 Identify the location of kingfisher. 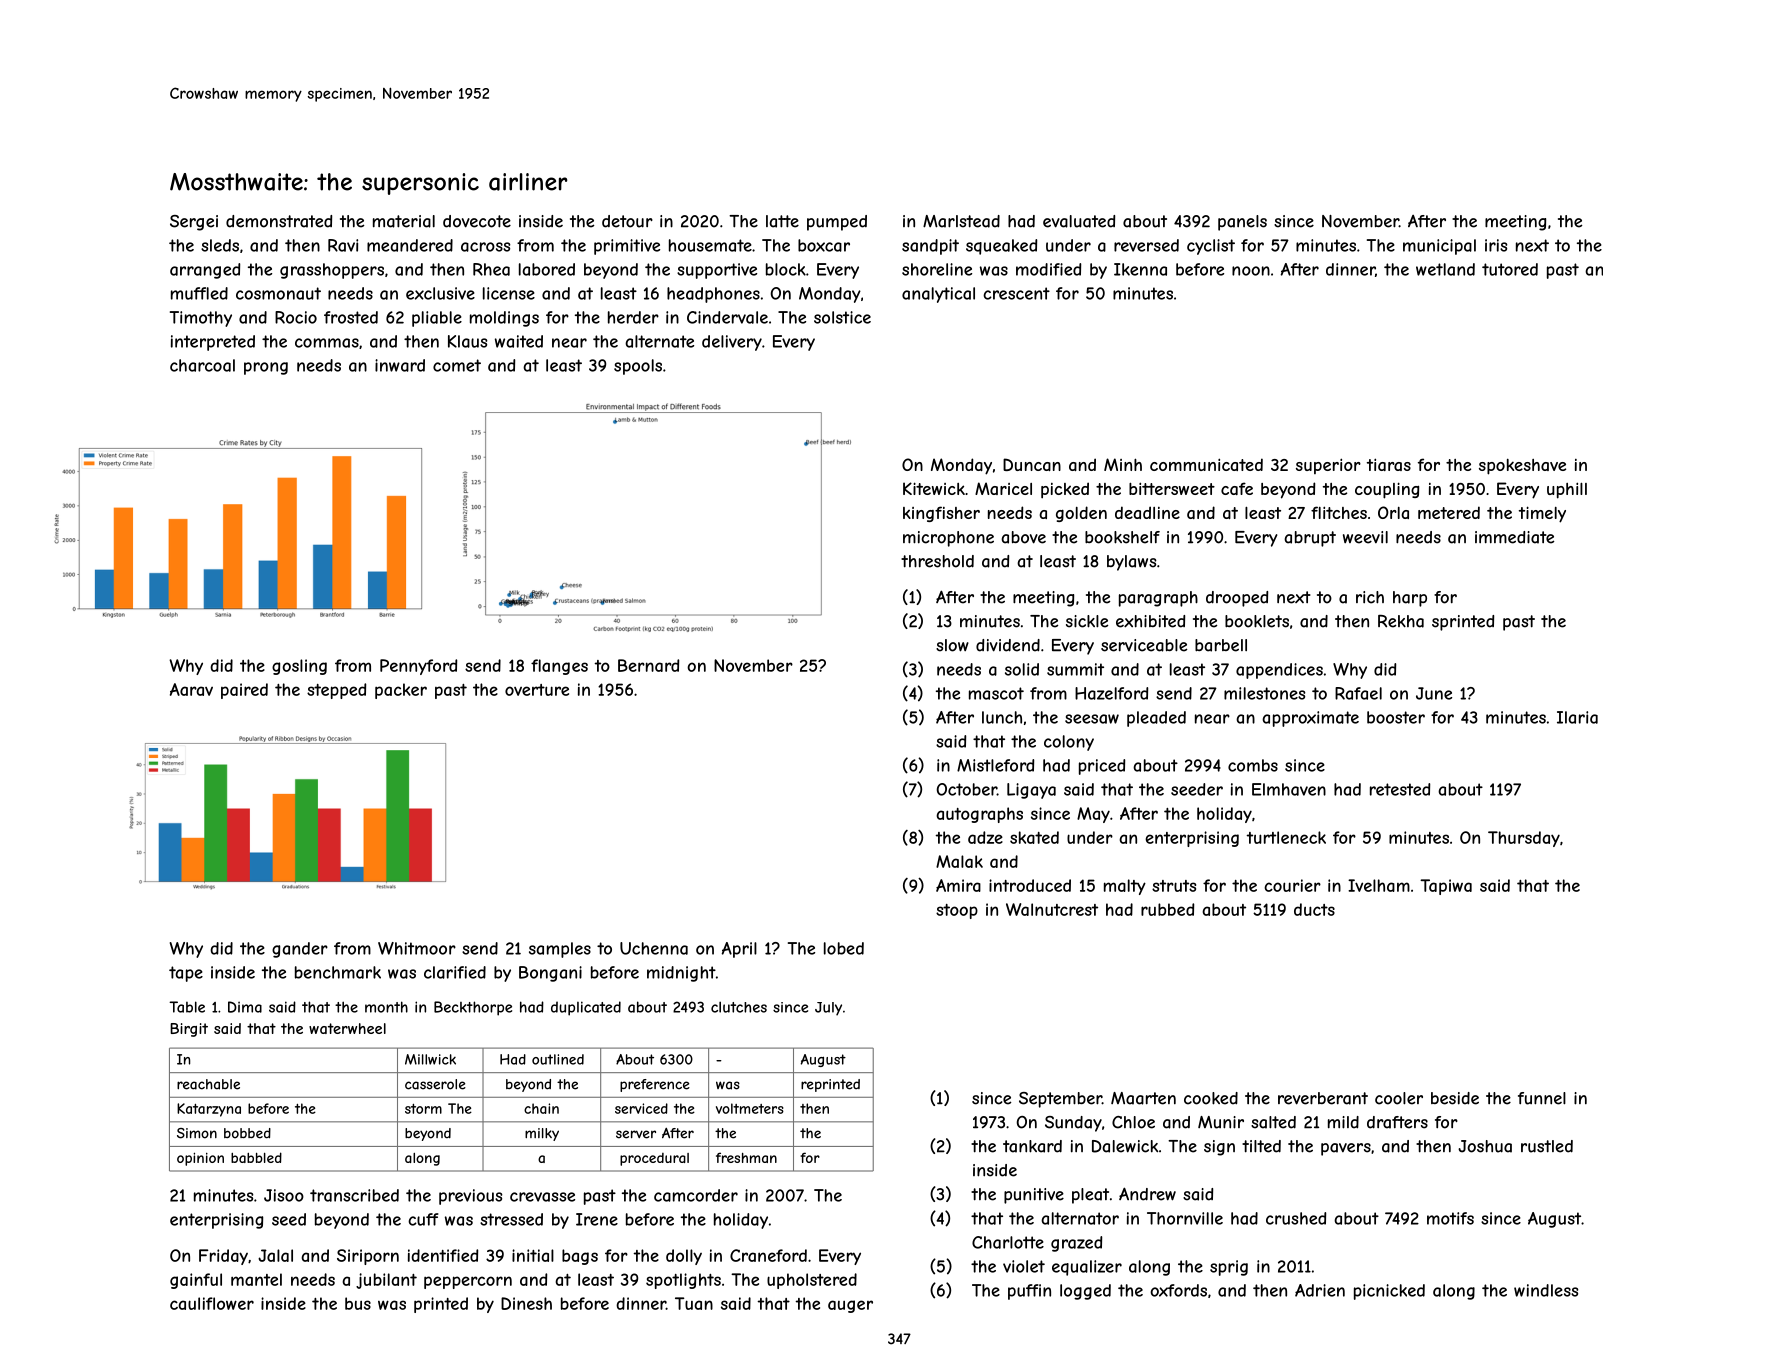
(941, 514).
